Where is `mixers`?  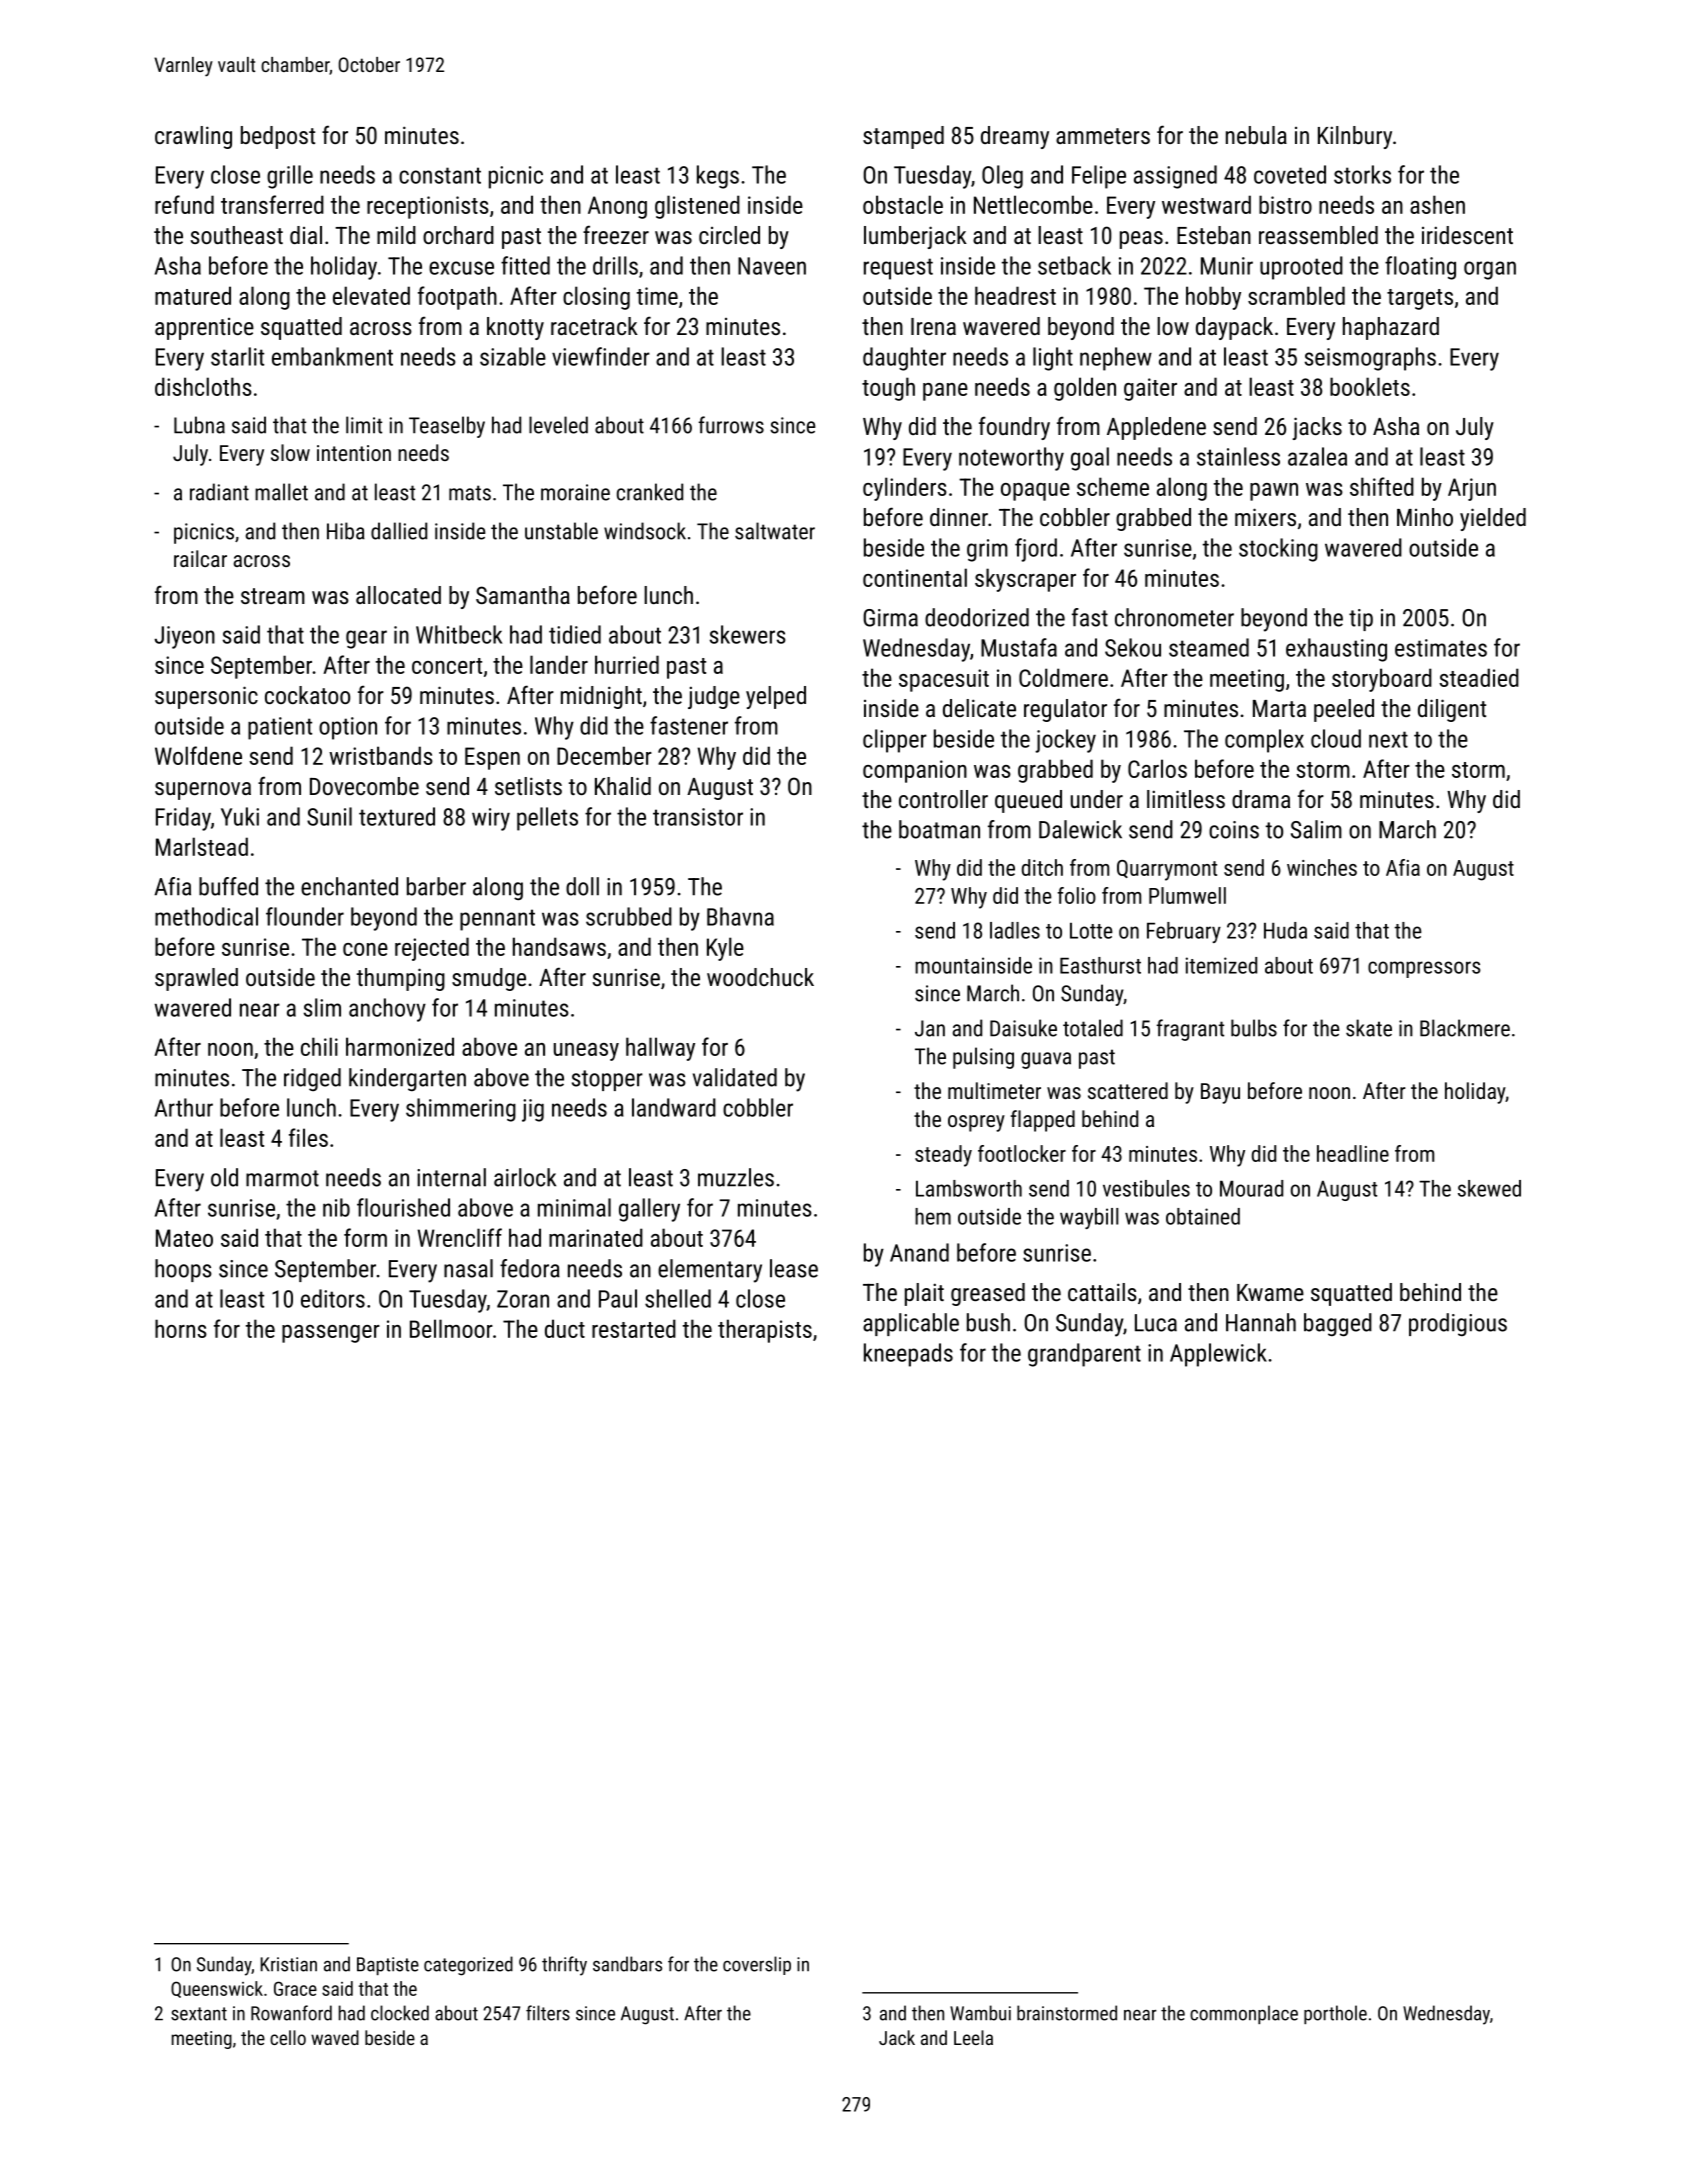 mixers is located at coordinates (1265, 517).
